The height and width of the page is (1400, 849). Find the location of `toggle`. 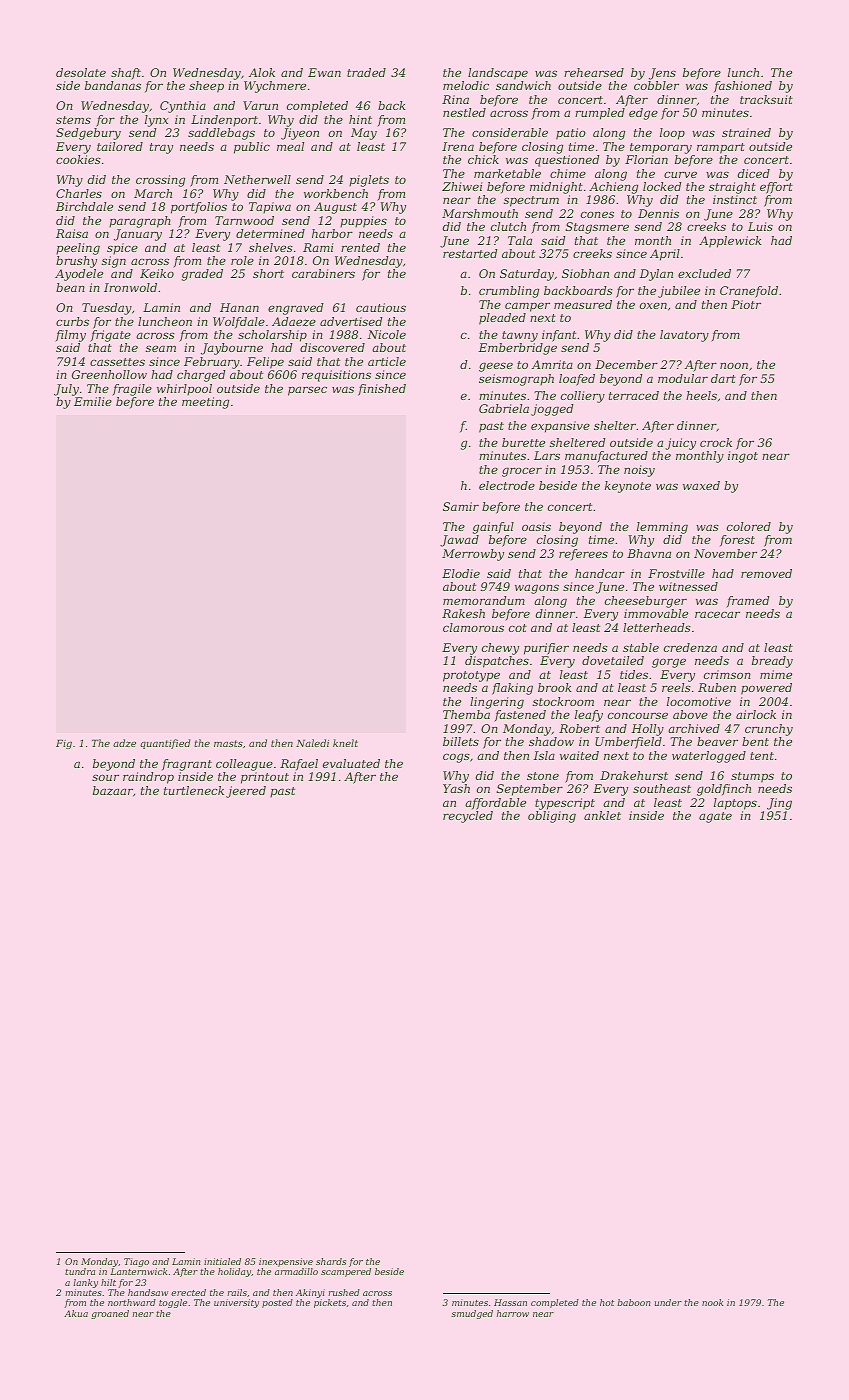

toggle is located at coordinates (173, 1303).
